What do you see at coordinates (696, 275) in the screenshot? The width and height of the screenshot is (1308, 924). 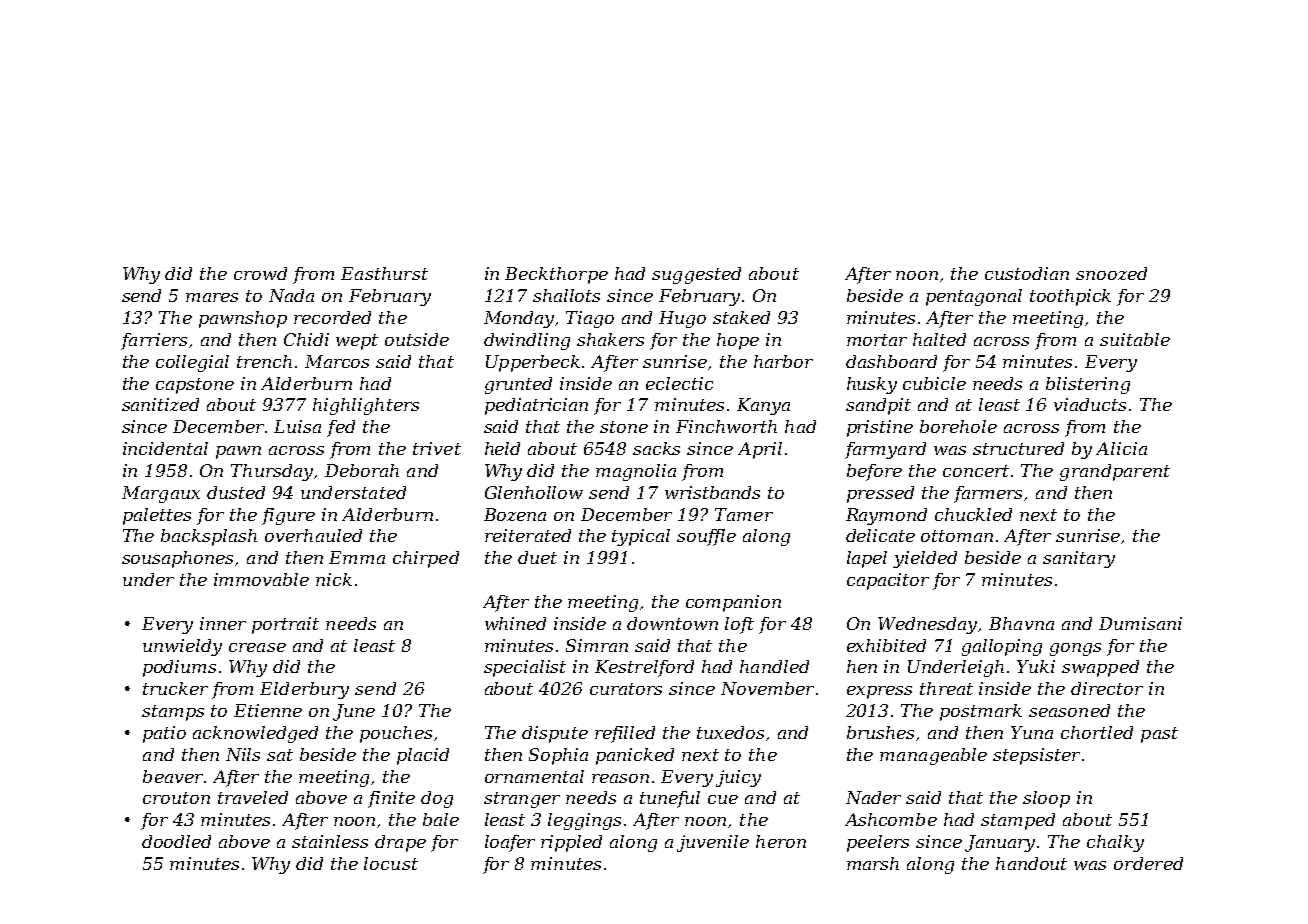 I see `suggested` at bounding box center [696, 275].
